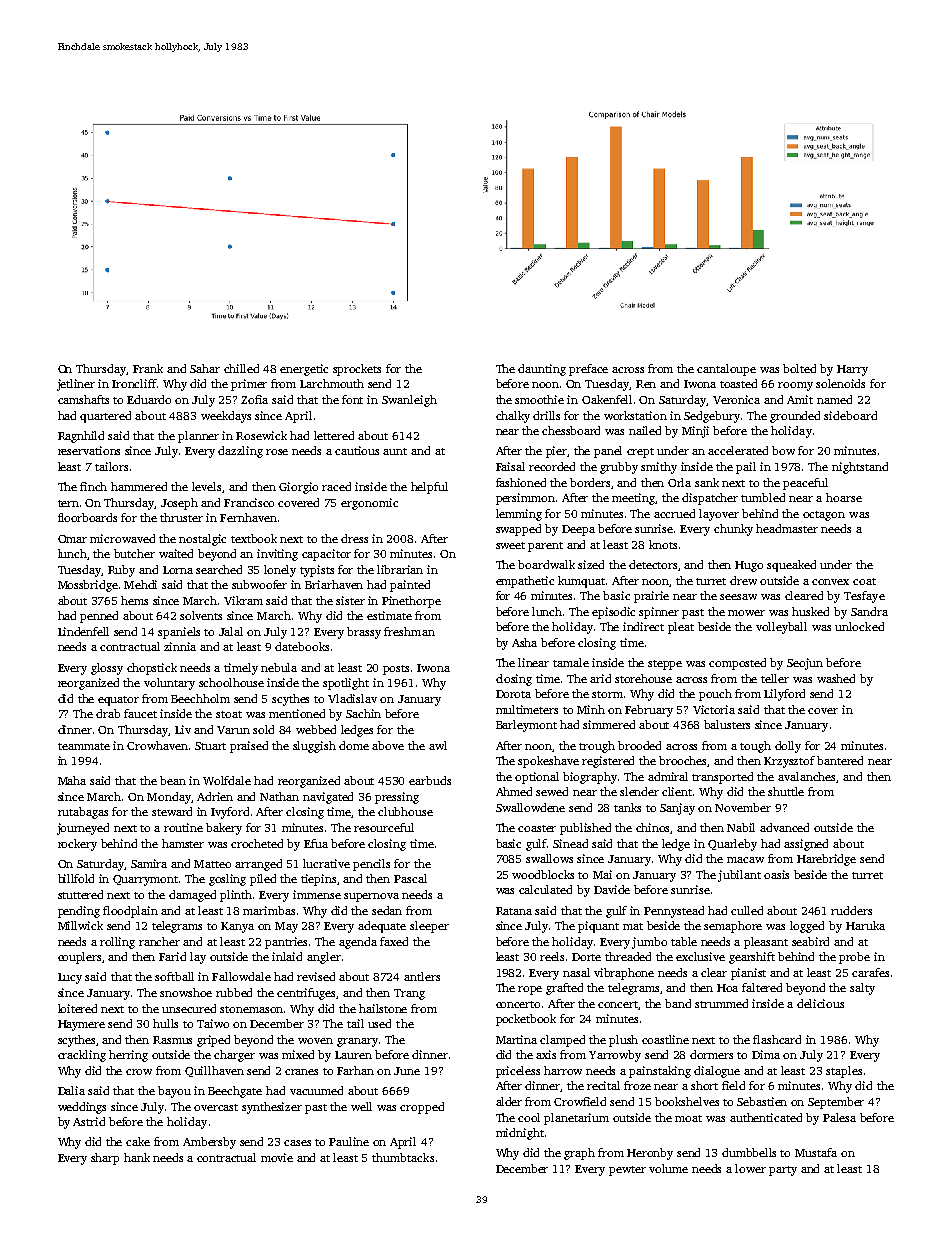 The image size is (952, 1233). Describe the element at coordinates (627, 1171) in the document. I see `pewter` at that location.
